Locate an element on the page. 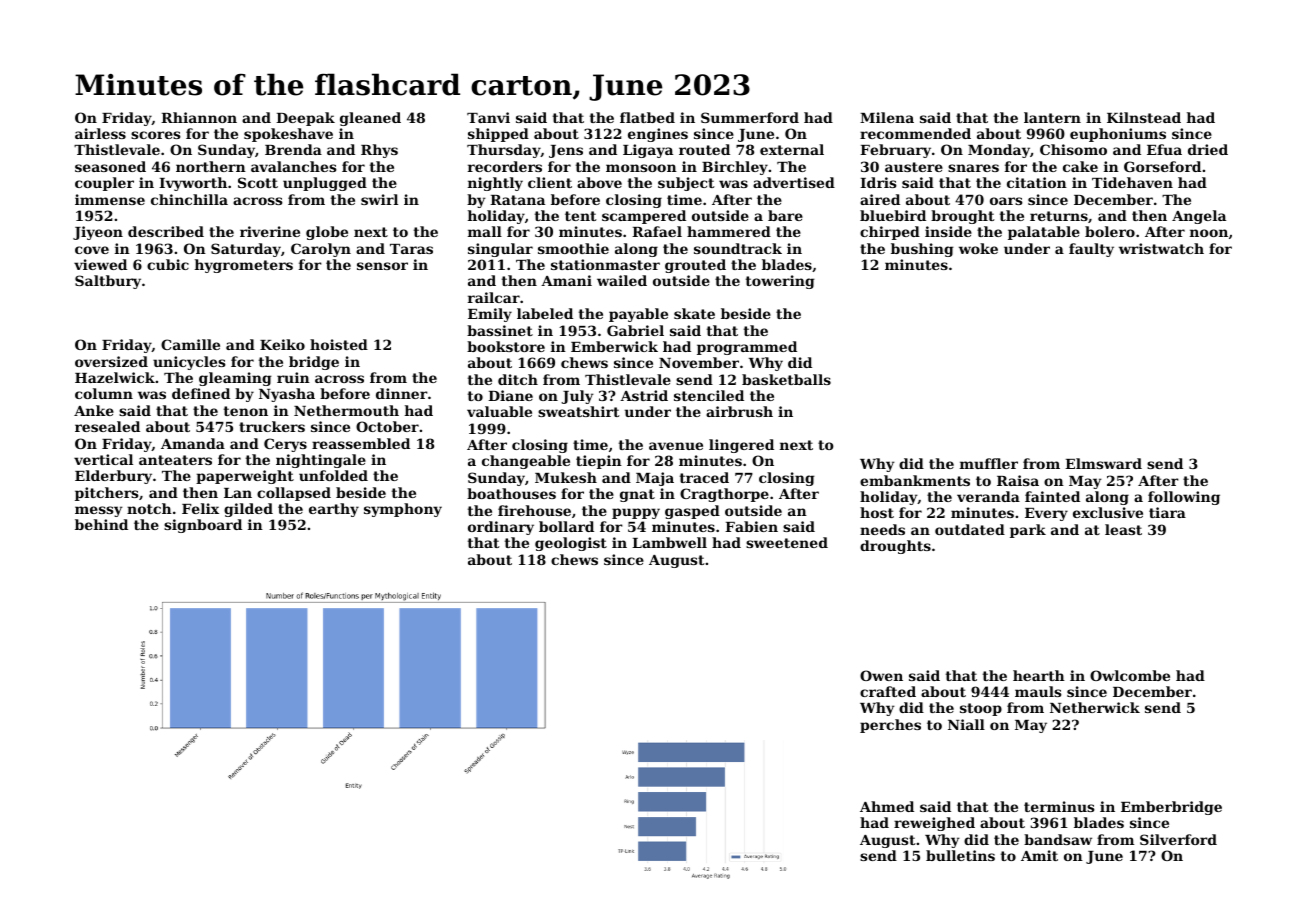 The width and height of the image is (1308, 924). Kilnstead is located at coordinates (1144, 117).
